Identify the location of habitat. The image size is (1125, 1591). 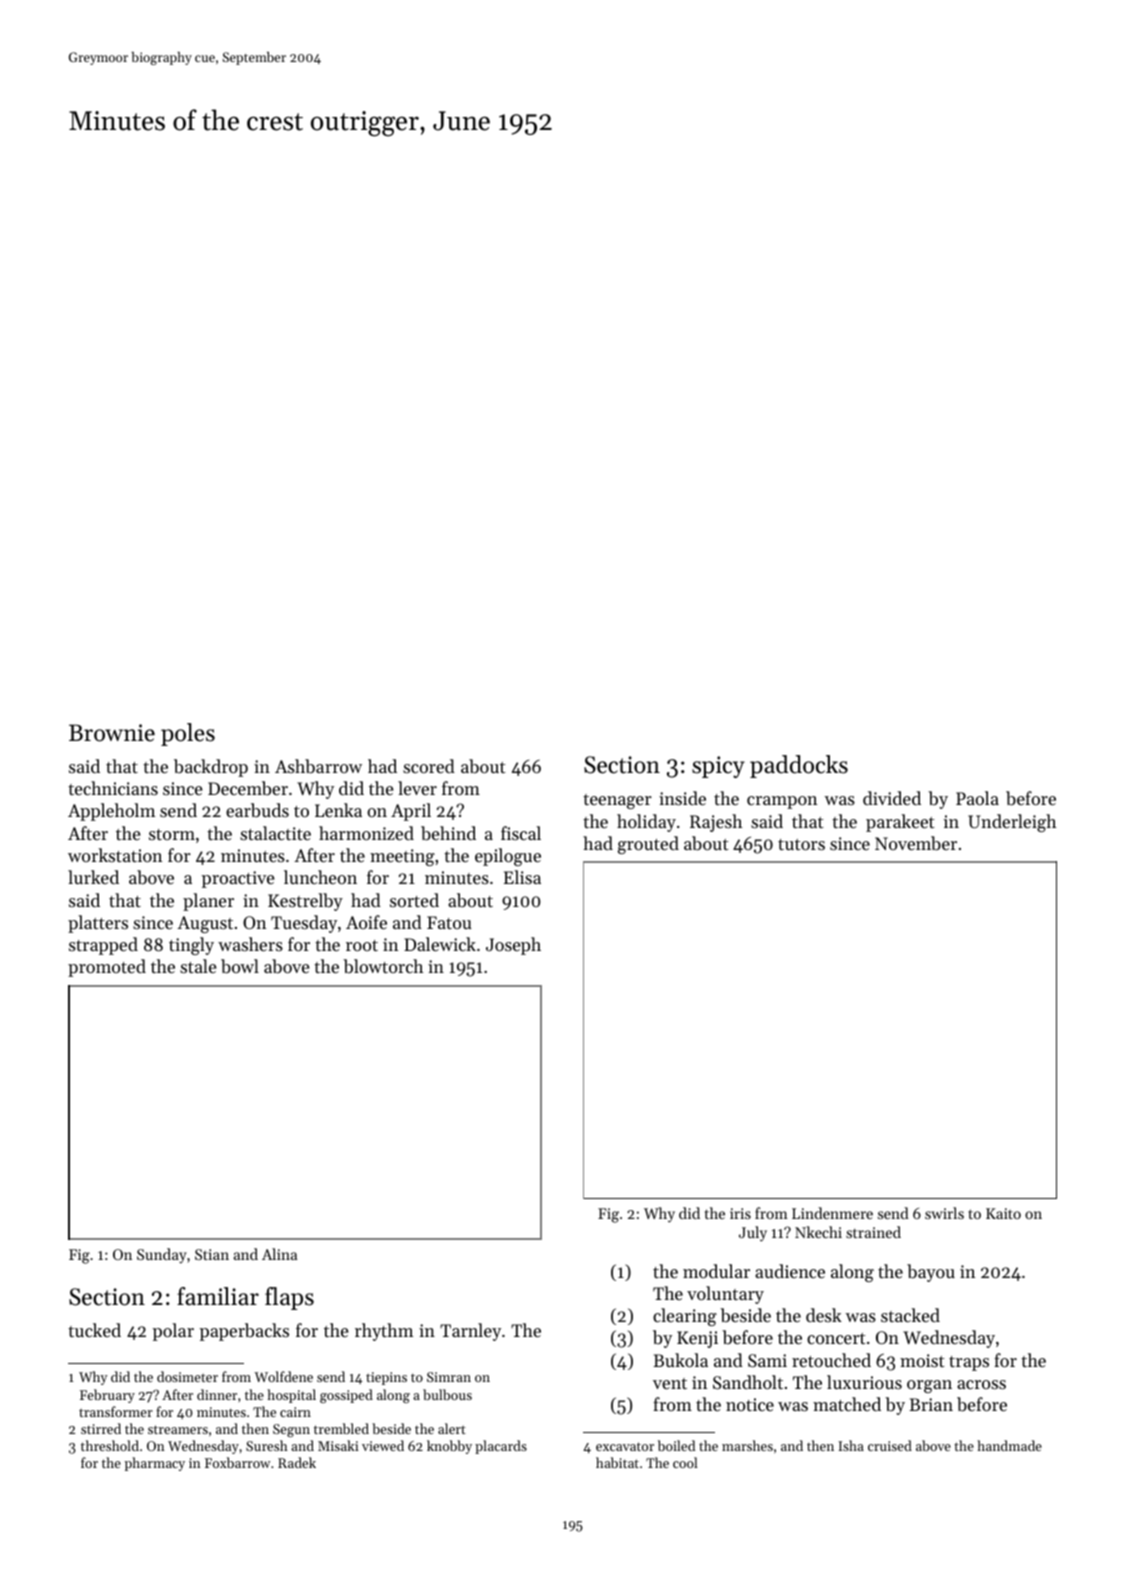
(617, 1462).
